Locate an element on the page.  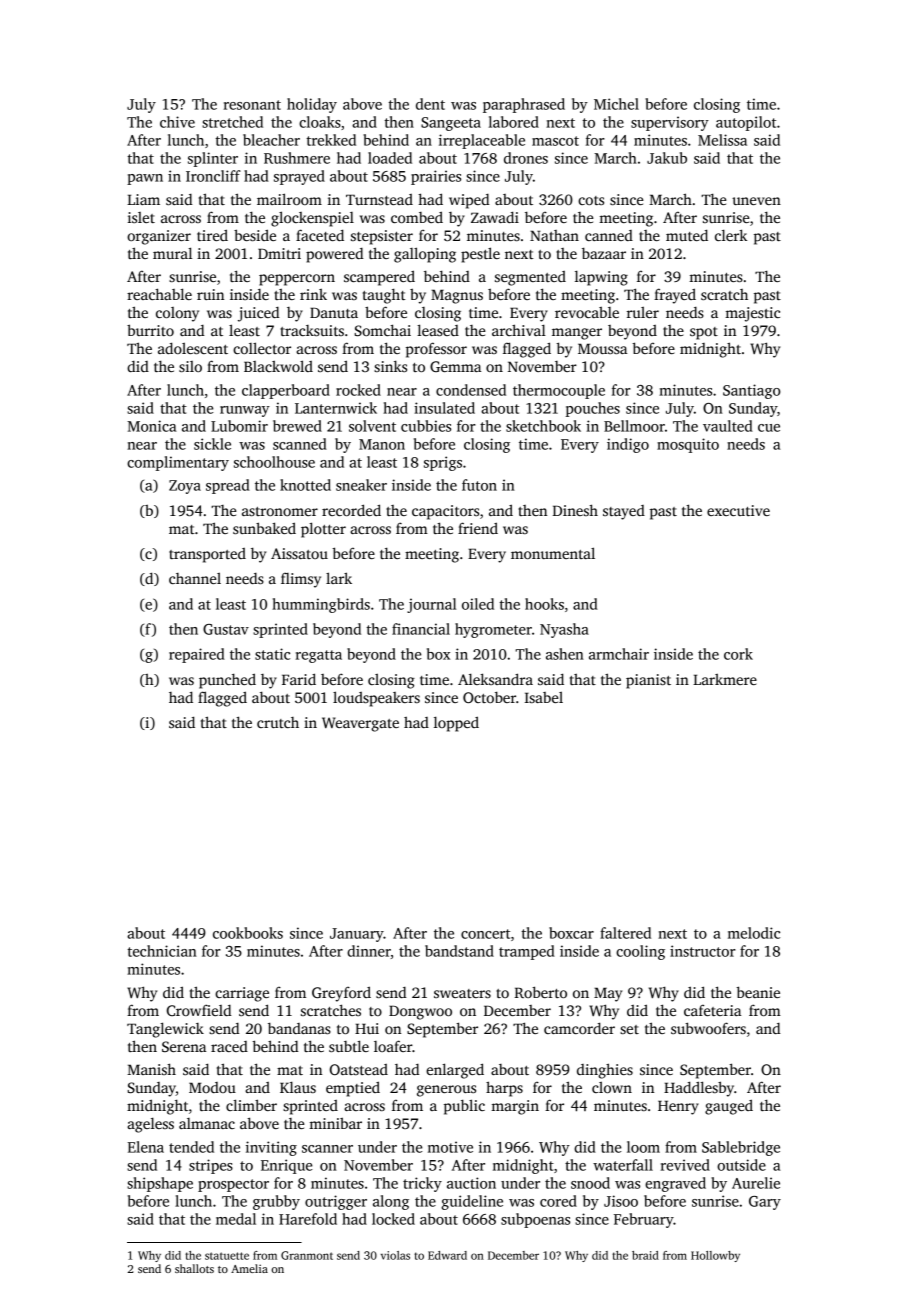
Granmont is located at coordinates (307, 1255).
